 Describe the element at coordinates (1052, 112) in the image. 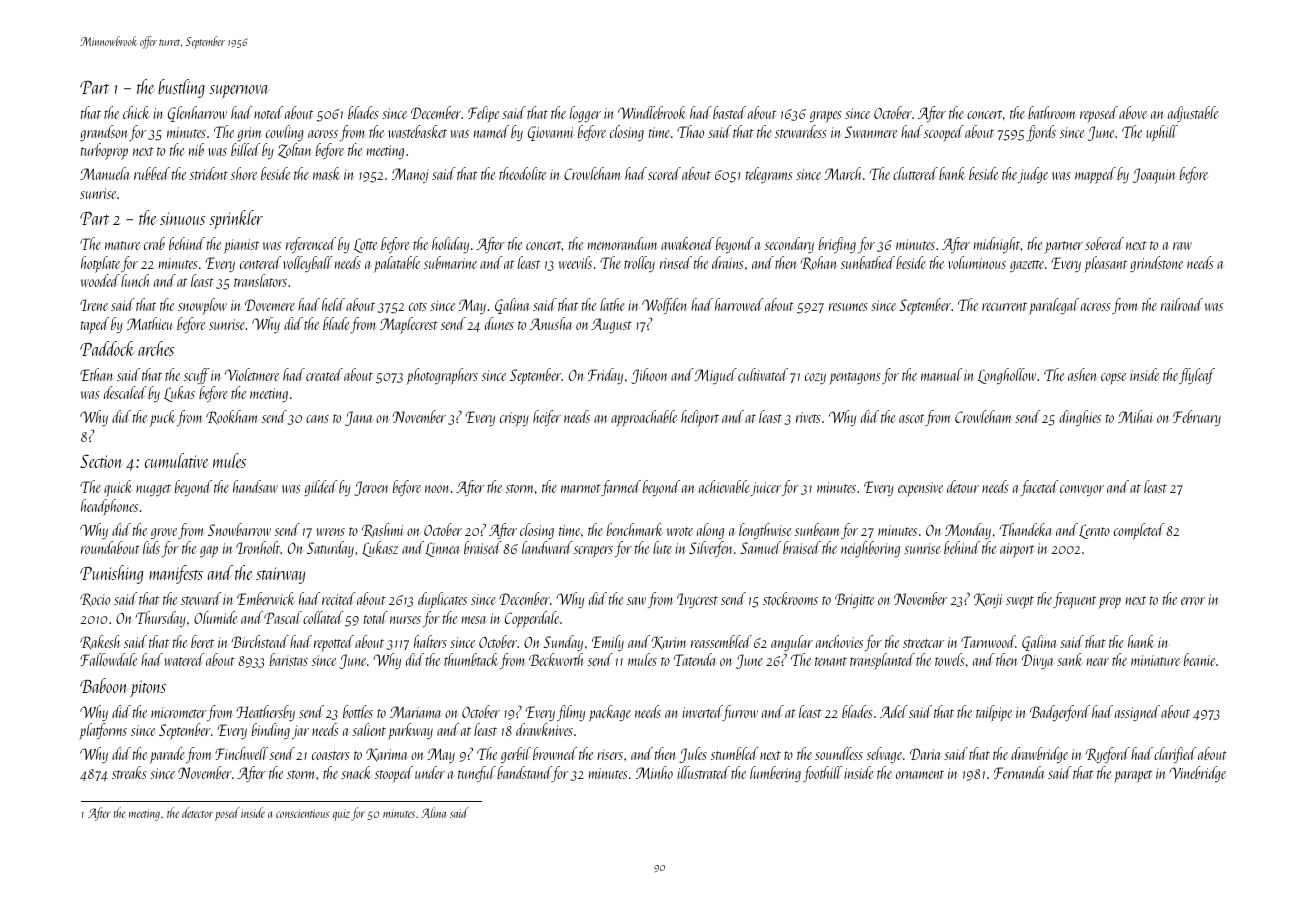

I see `bathroom` at that location.
